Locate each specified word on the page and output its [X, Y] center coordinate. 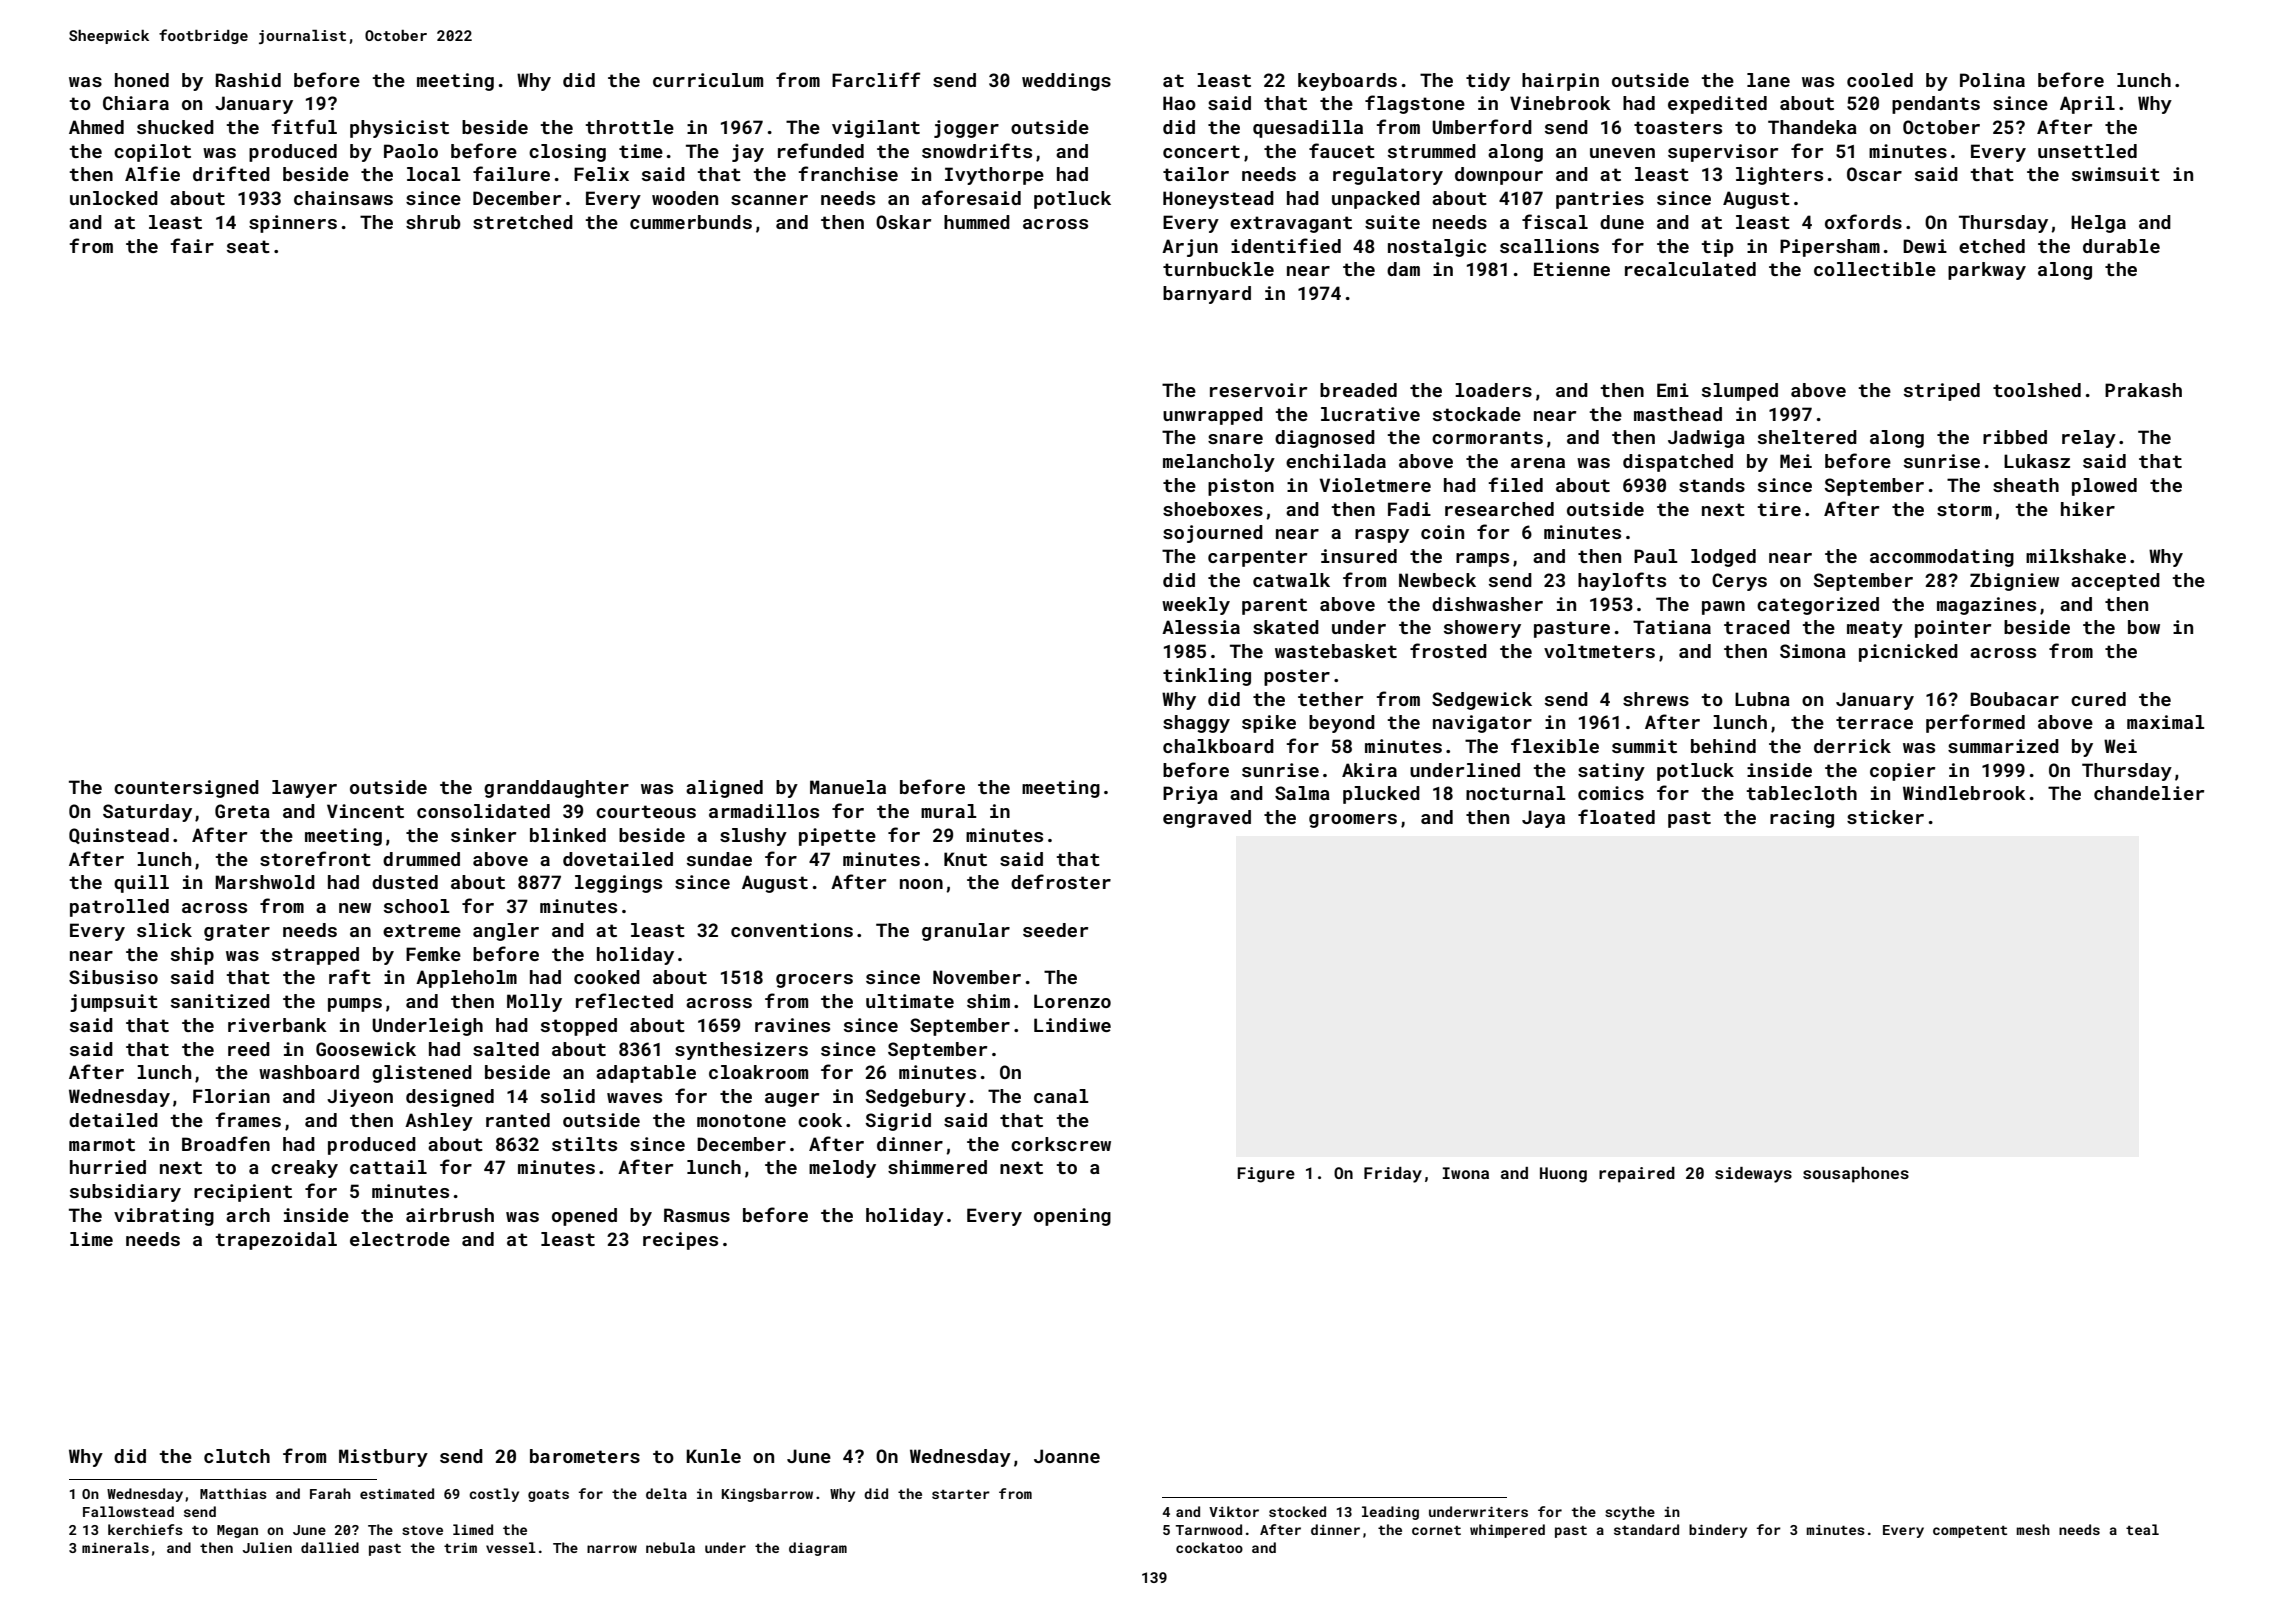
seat [248, 246]
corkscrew [1061, 1144]
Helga [2098, 224]
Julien [267, 1547]
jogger [966, 129]
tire [1779, 509]
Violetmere [1375, 485]
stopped [579, 1027]
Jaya [1543, 819]
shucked [175, 127]
